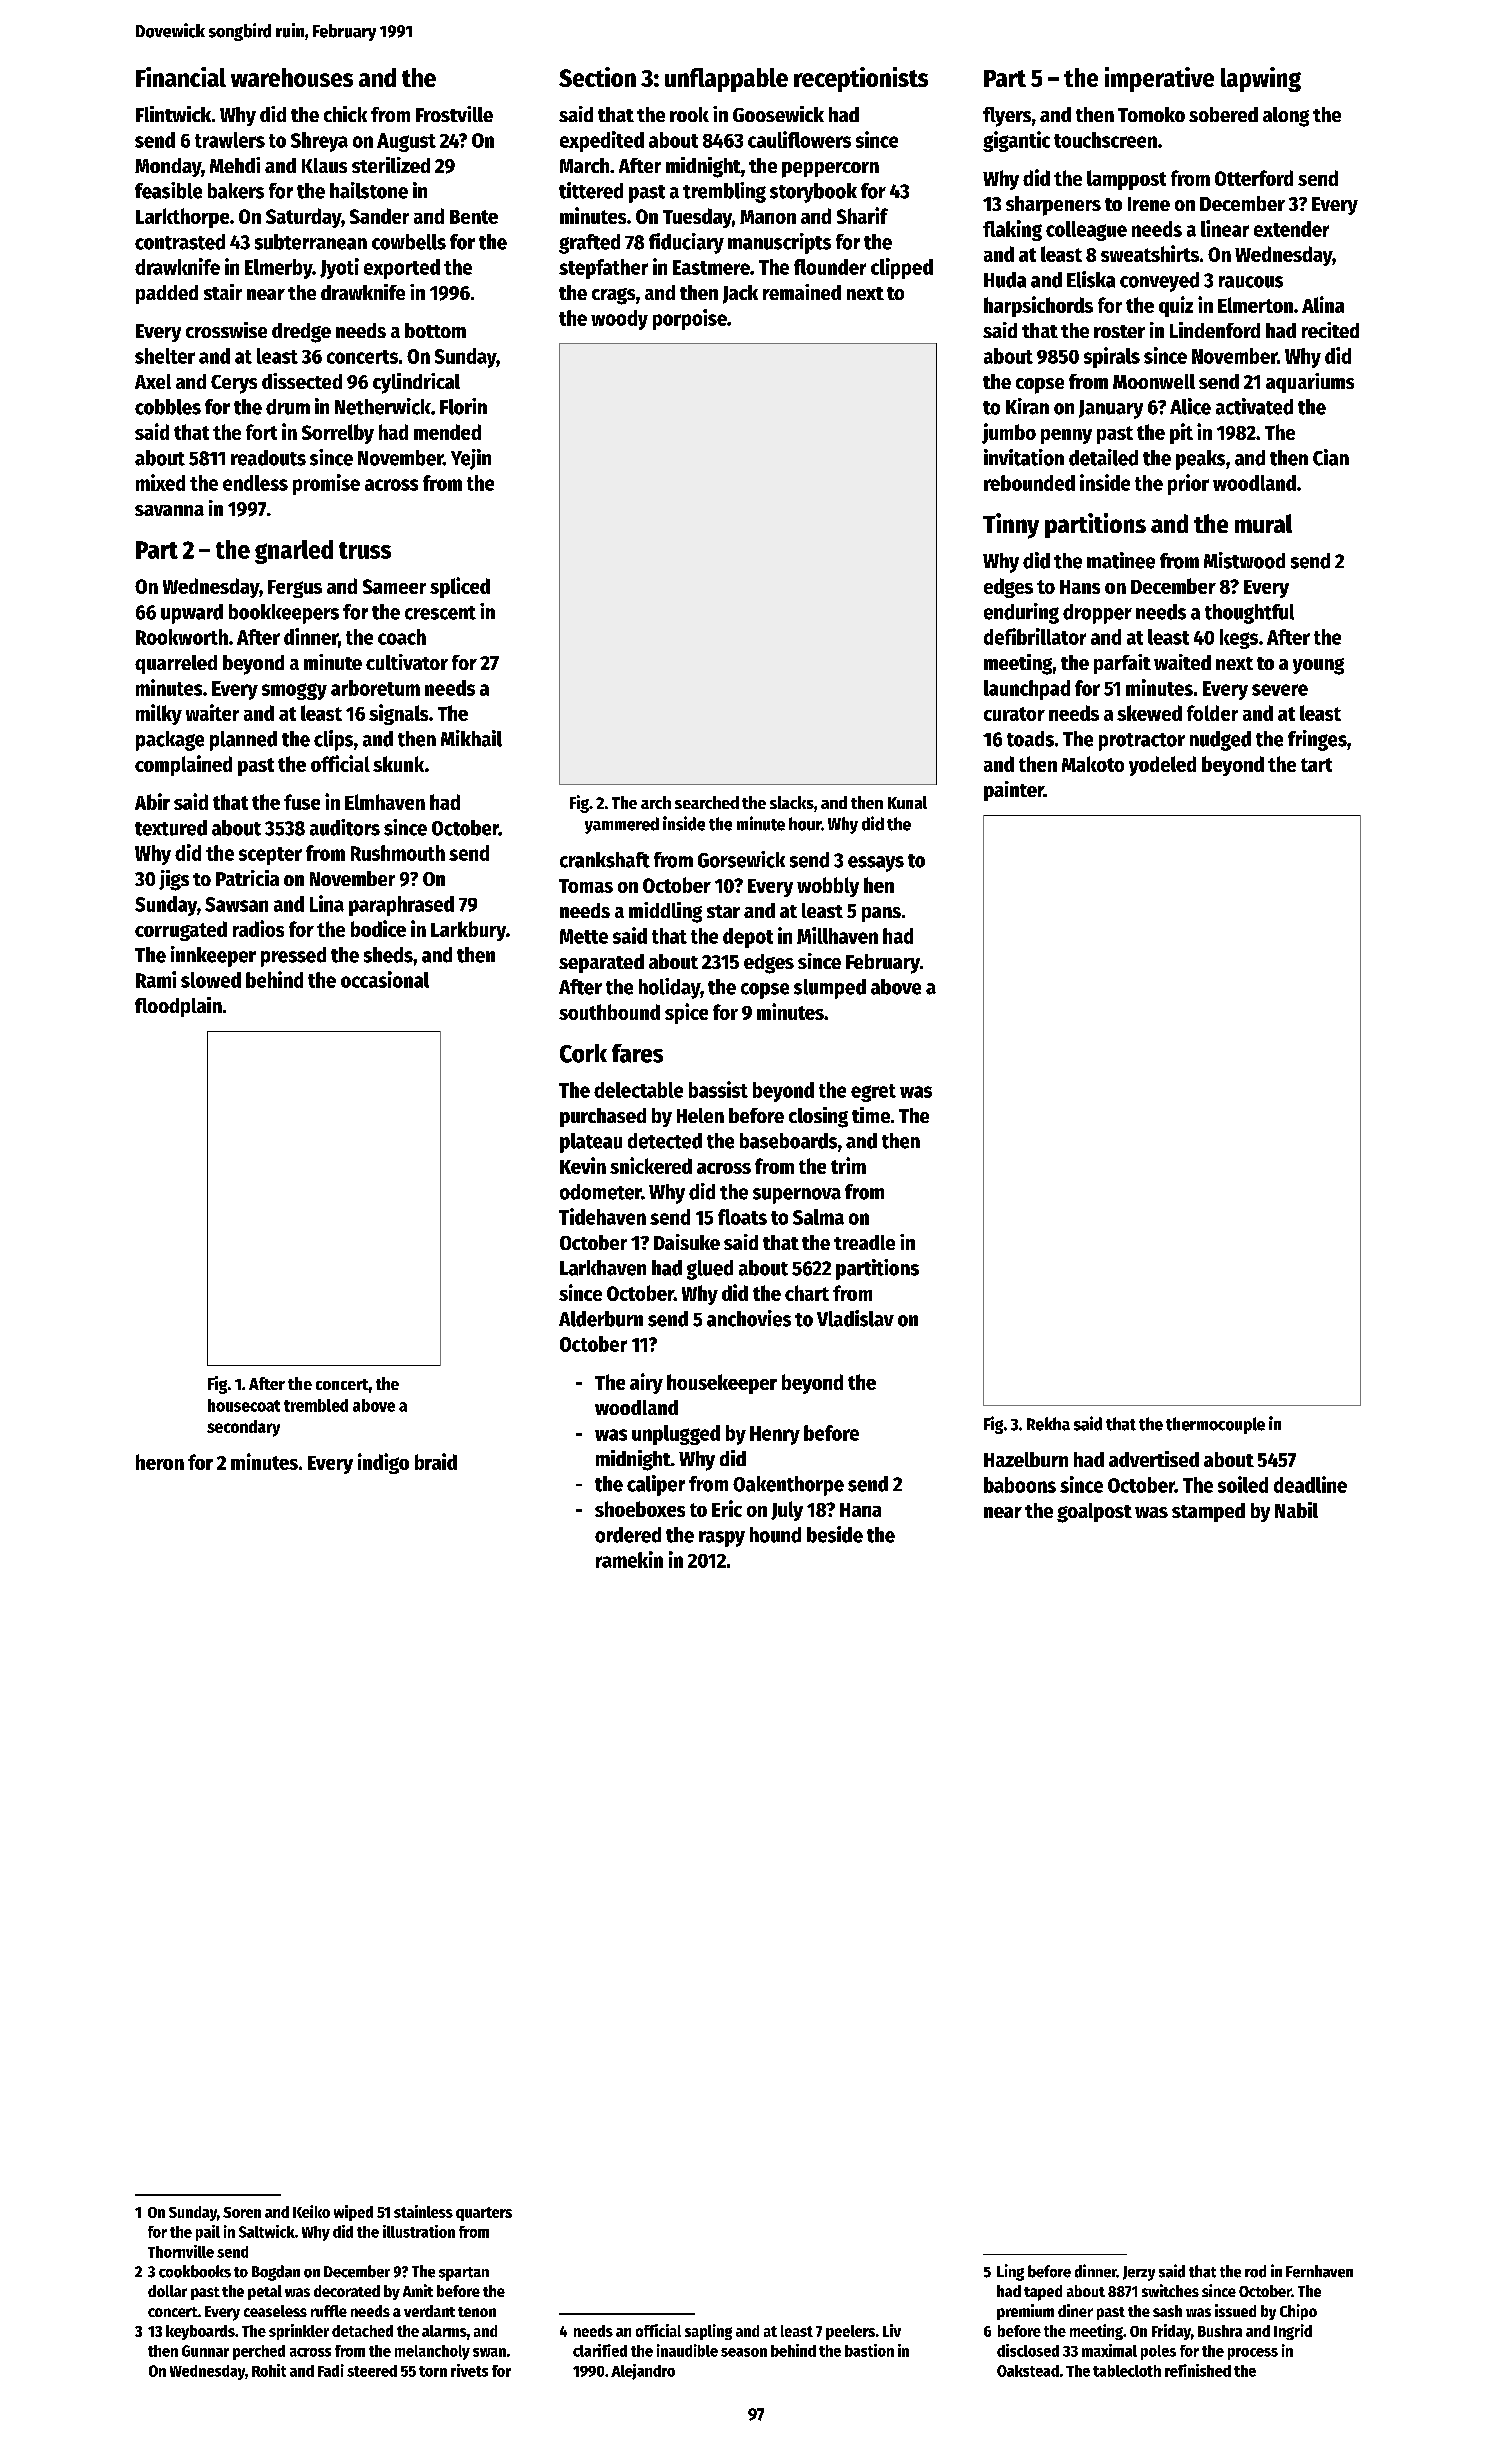 Image resolution: width=1496 pixels, height=2464 pixels. Describe the element at coordinates (1255, 2271) in the screenshot. I see `rod` at that location.
